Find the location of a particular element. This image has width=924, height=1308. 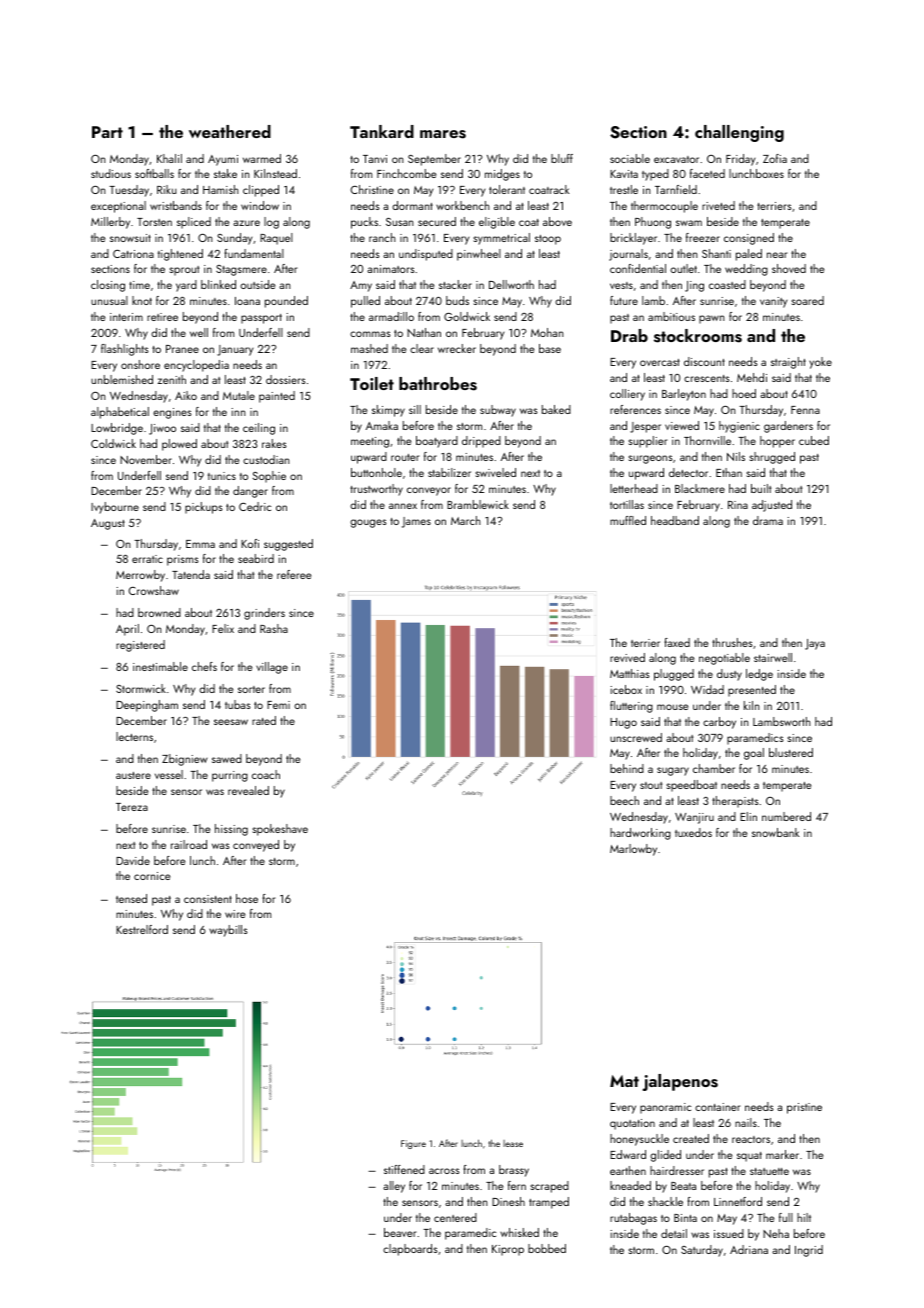

Kestrelford is located at coordinates (142, 929).
